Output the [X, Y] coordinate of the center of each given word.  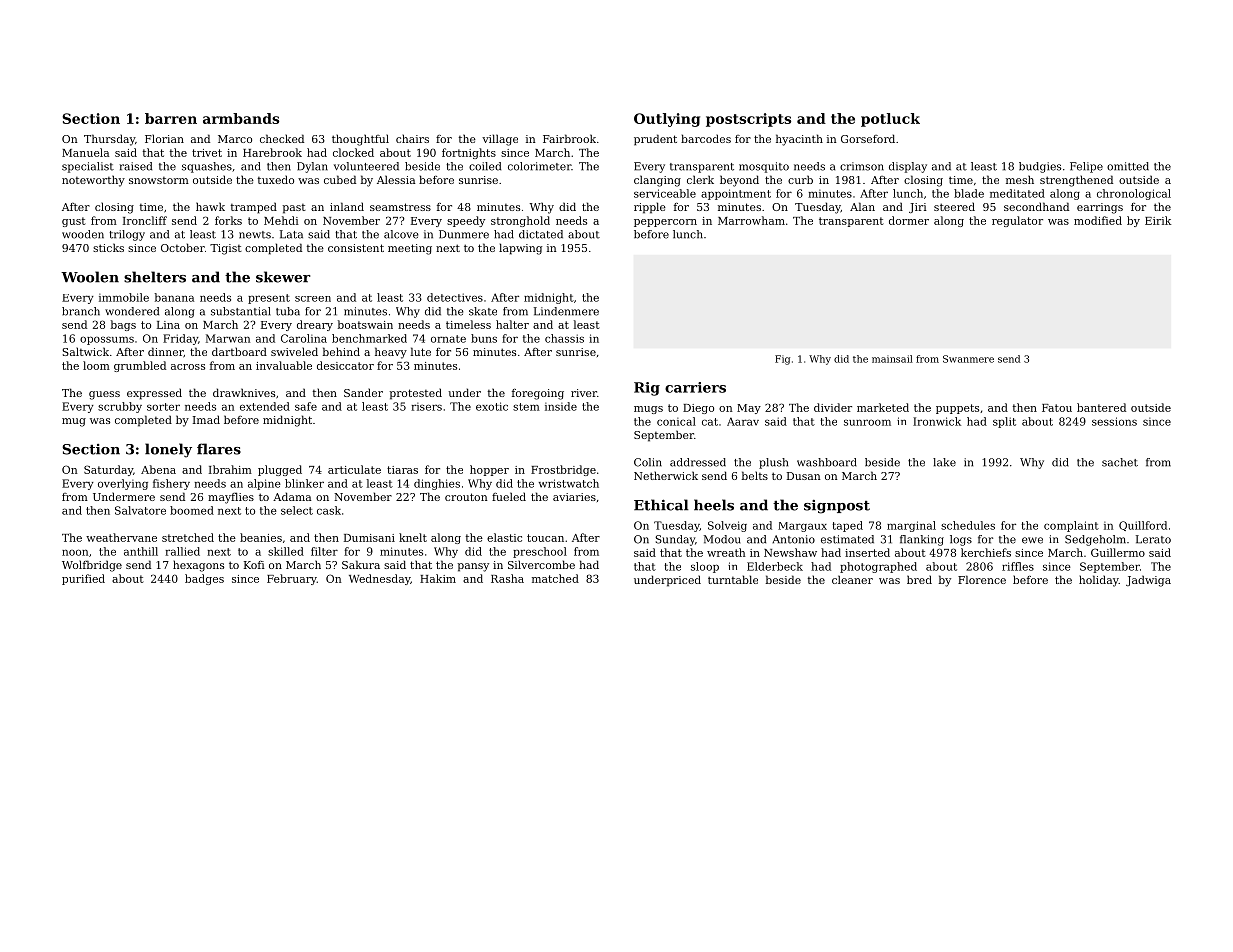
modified [1098, 220]
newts [255, 235]
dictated [541, 234]
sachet [1120, 462]
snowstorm [159, 180]
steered [954, 206]
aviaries [574, 497]
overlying [123, 484]
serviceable [665, 193]
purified [83, 579]
